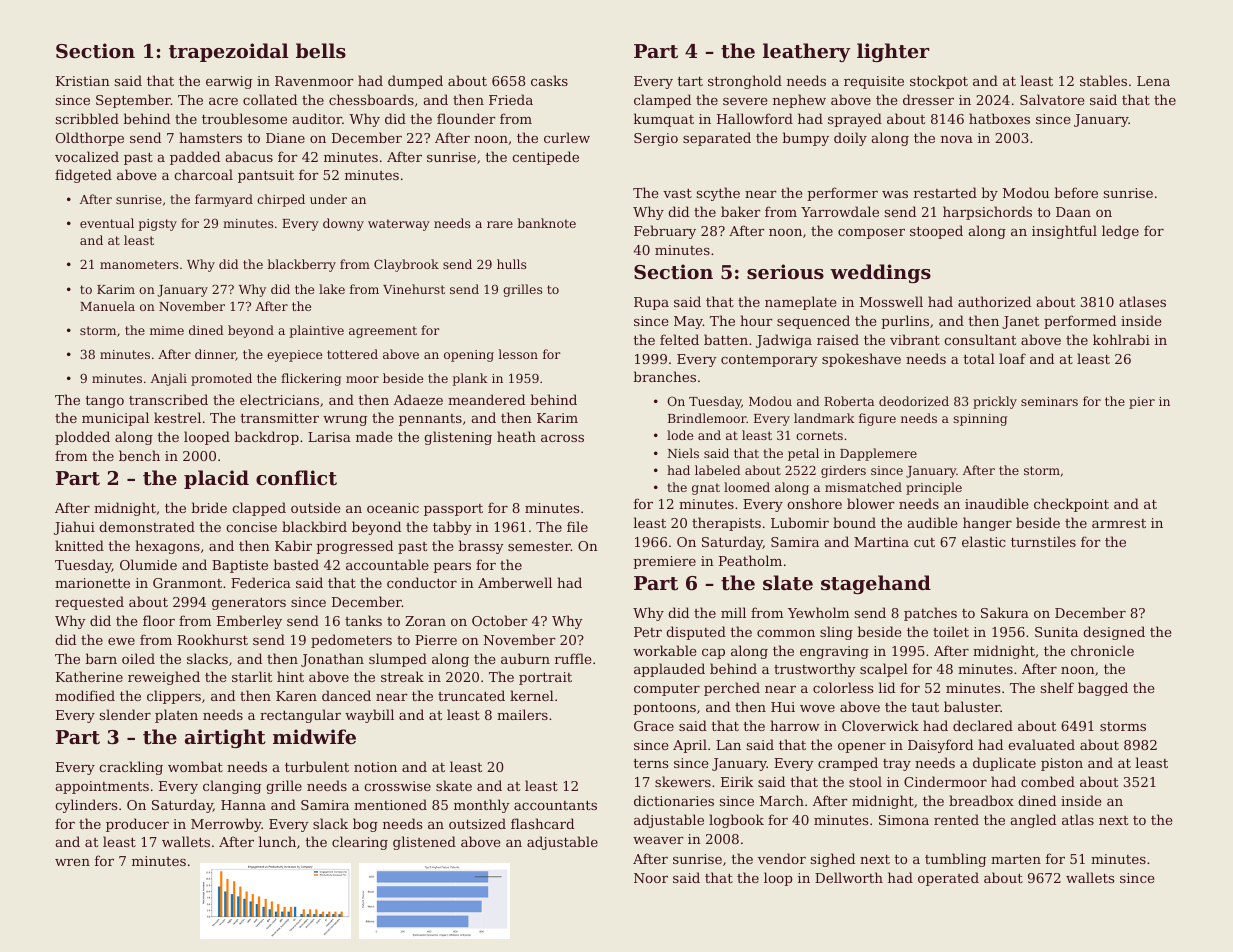 This image has height=952, width=1233. I want to click on lighter, so click(893, 52).
